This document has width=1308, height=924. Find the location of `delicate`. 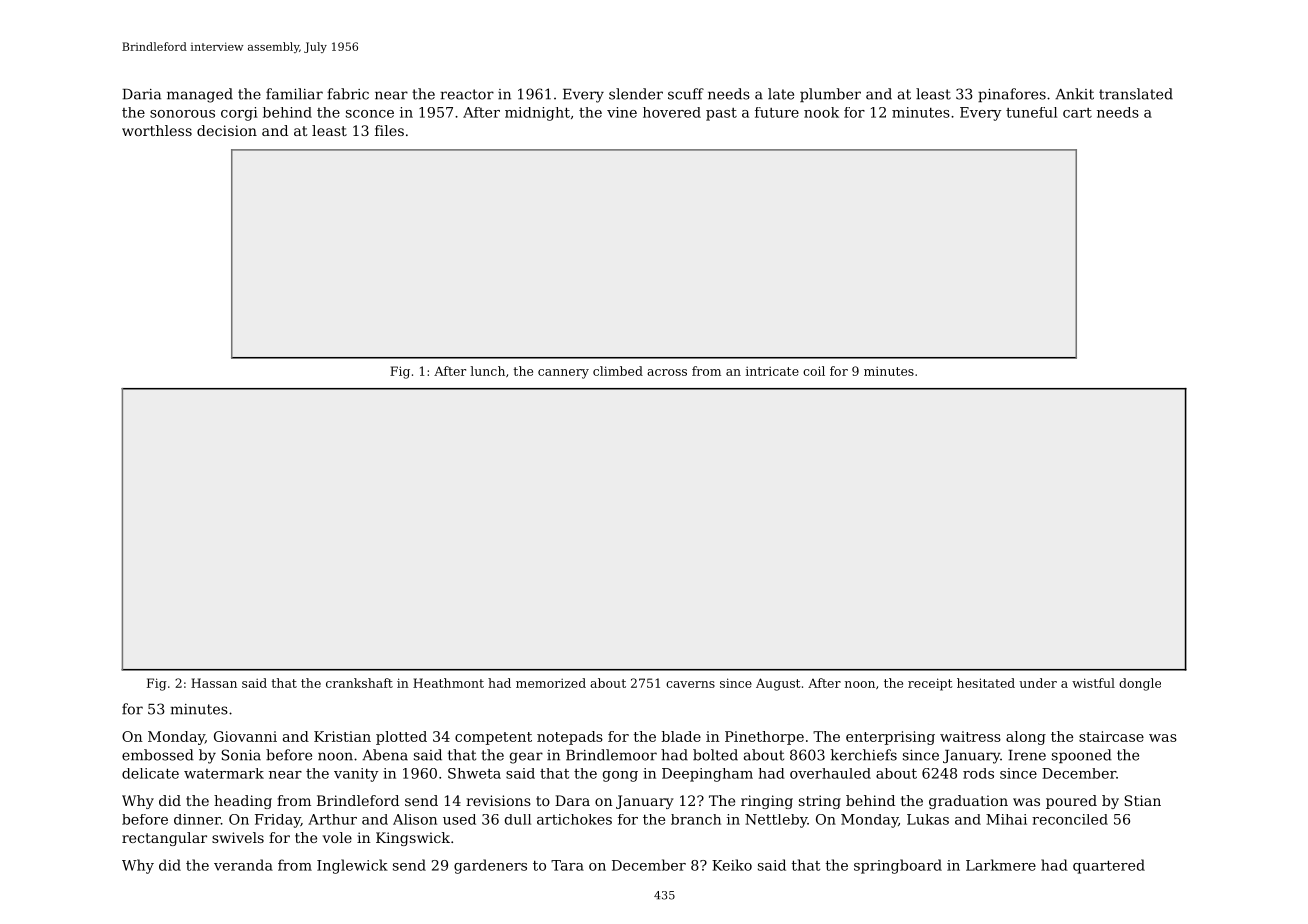

delicate is located at coordinates (150, 773).
